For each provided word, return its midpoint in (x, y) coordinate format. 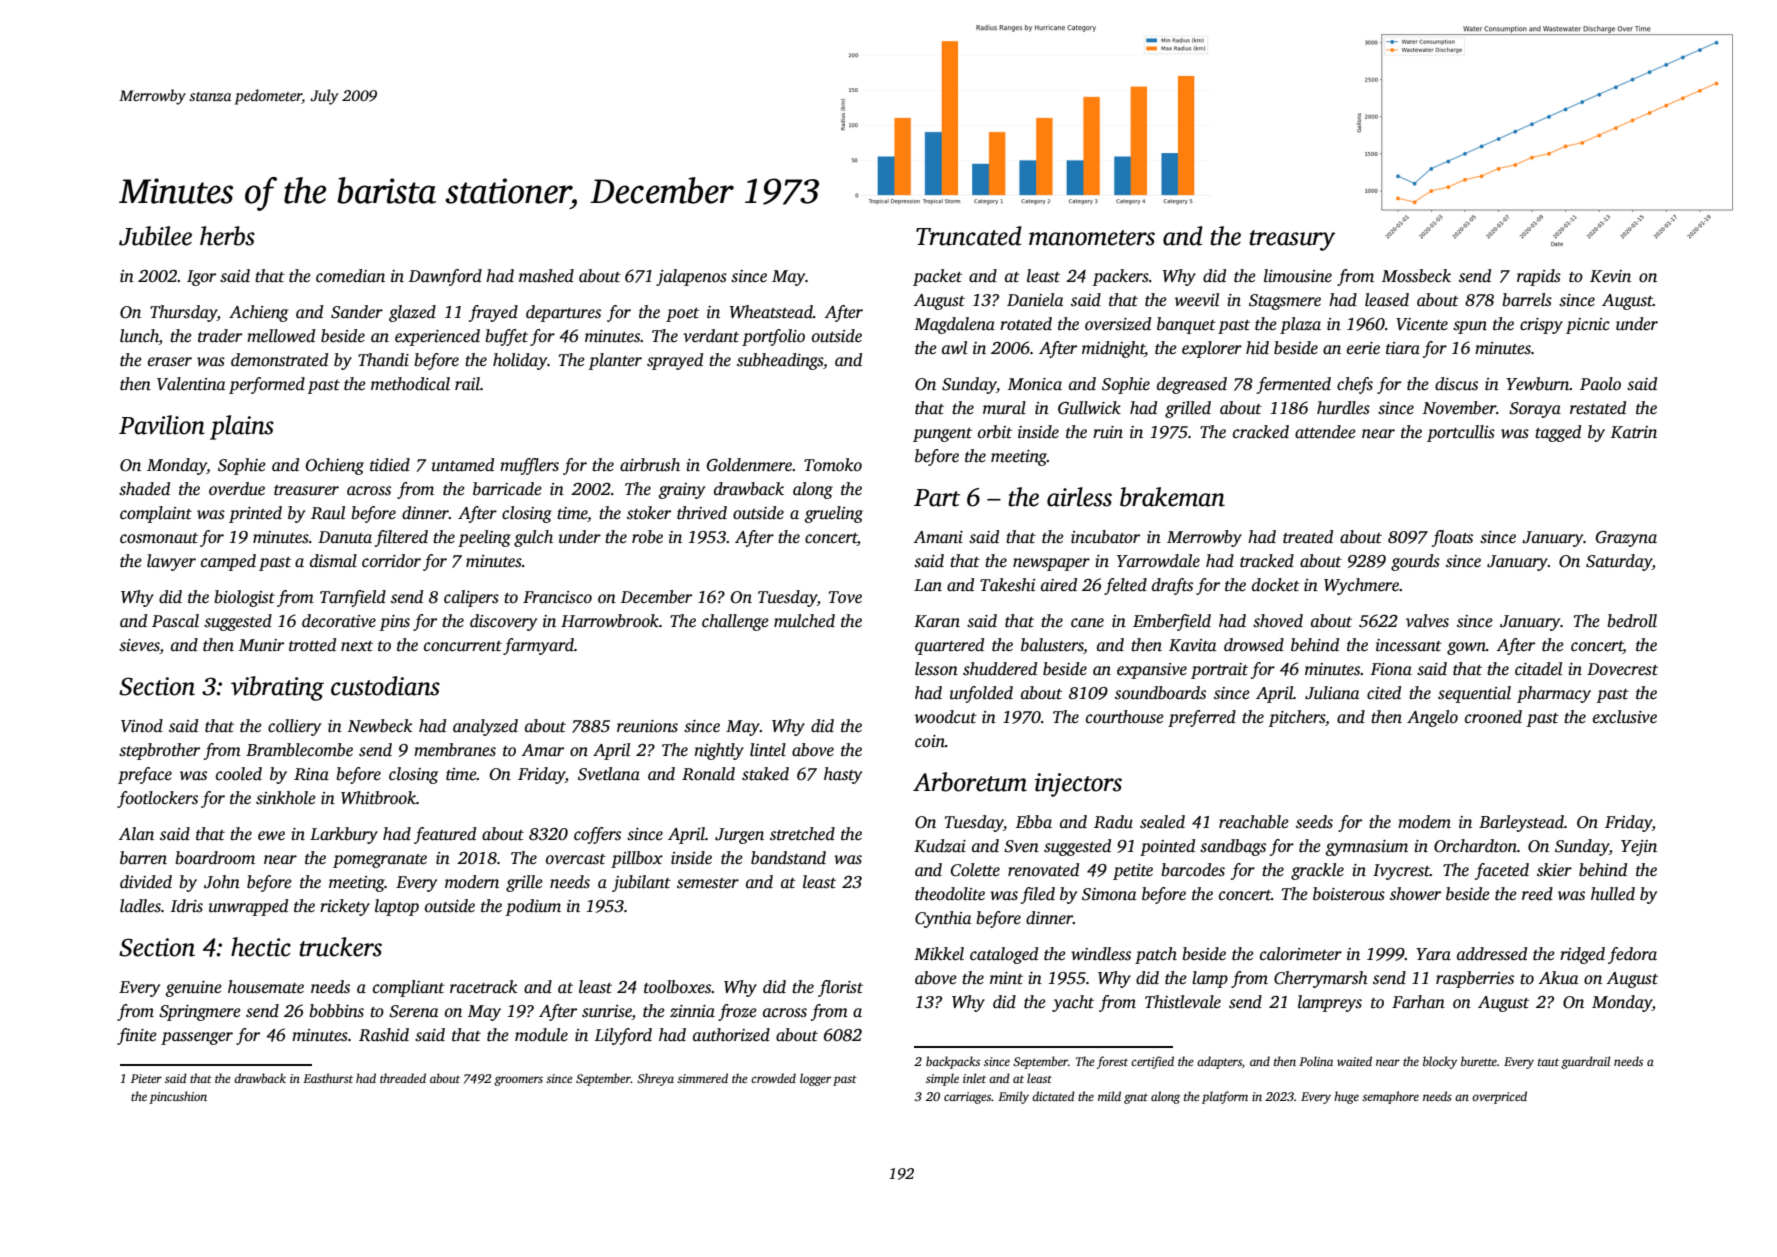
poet (682, 315)
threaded (403, 1078)
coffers (597, 835)
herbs (227, 236)
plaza (1300, 325)
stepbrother (159, 751)
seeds (1314, 822)
